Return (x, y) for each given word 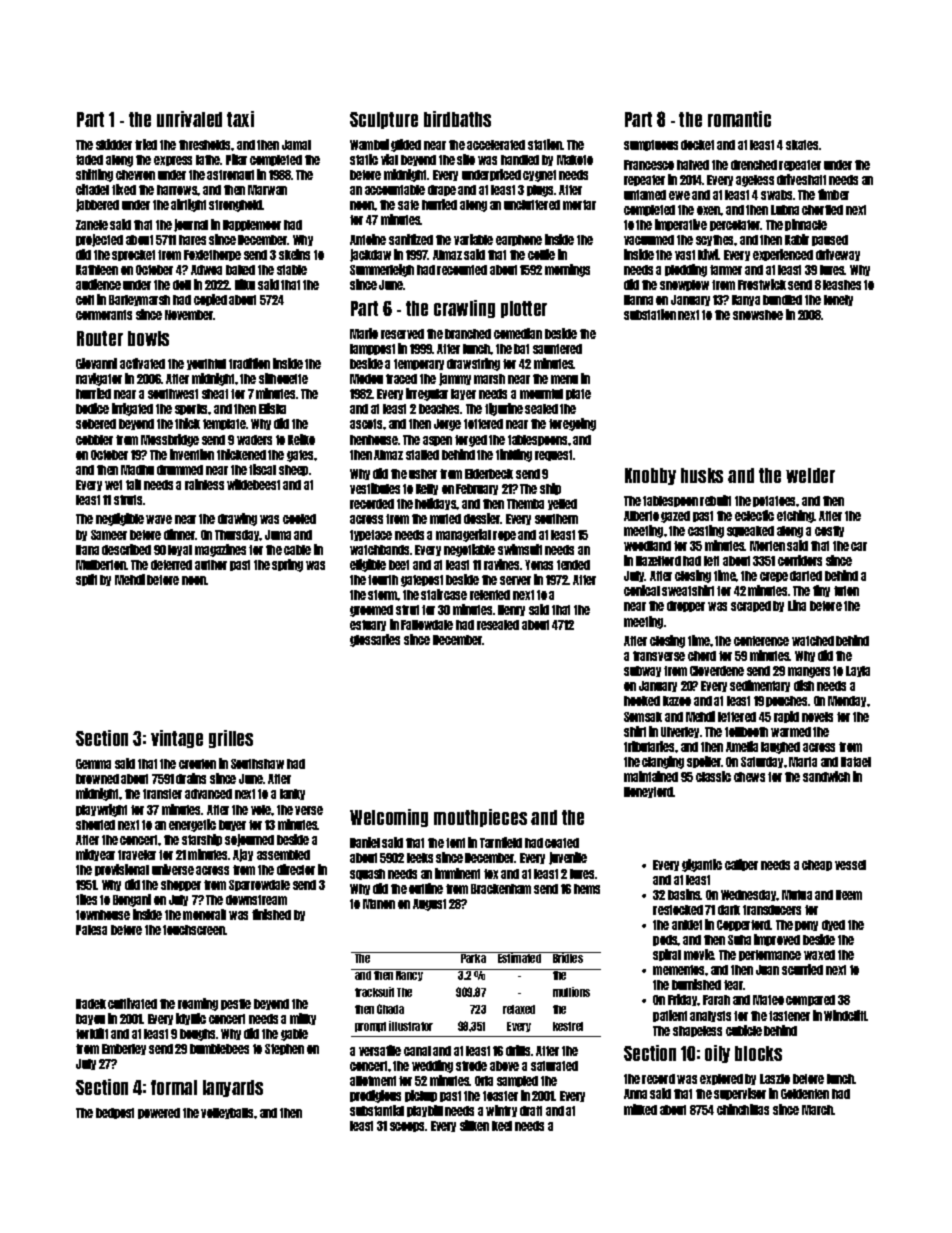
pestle (236, 1004)
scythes (715, 240)
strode (471, 1066)
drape (442, 190)
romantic (739, 119)
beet (399, 565)
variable (473, 239)
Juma (278, 535)
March (818, 1110)
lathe (208, 160)
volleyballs (228, 1113)
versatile (380, 1050)
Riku (245, 284)
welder (810, 475)
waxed (819, 955)
